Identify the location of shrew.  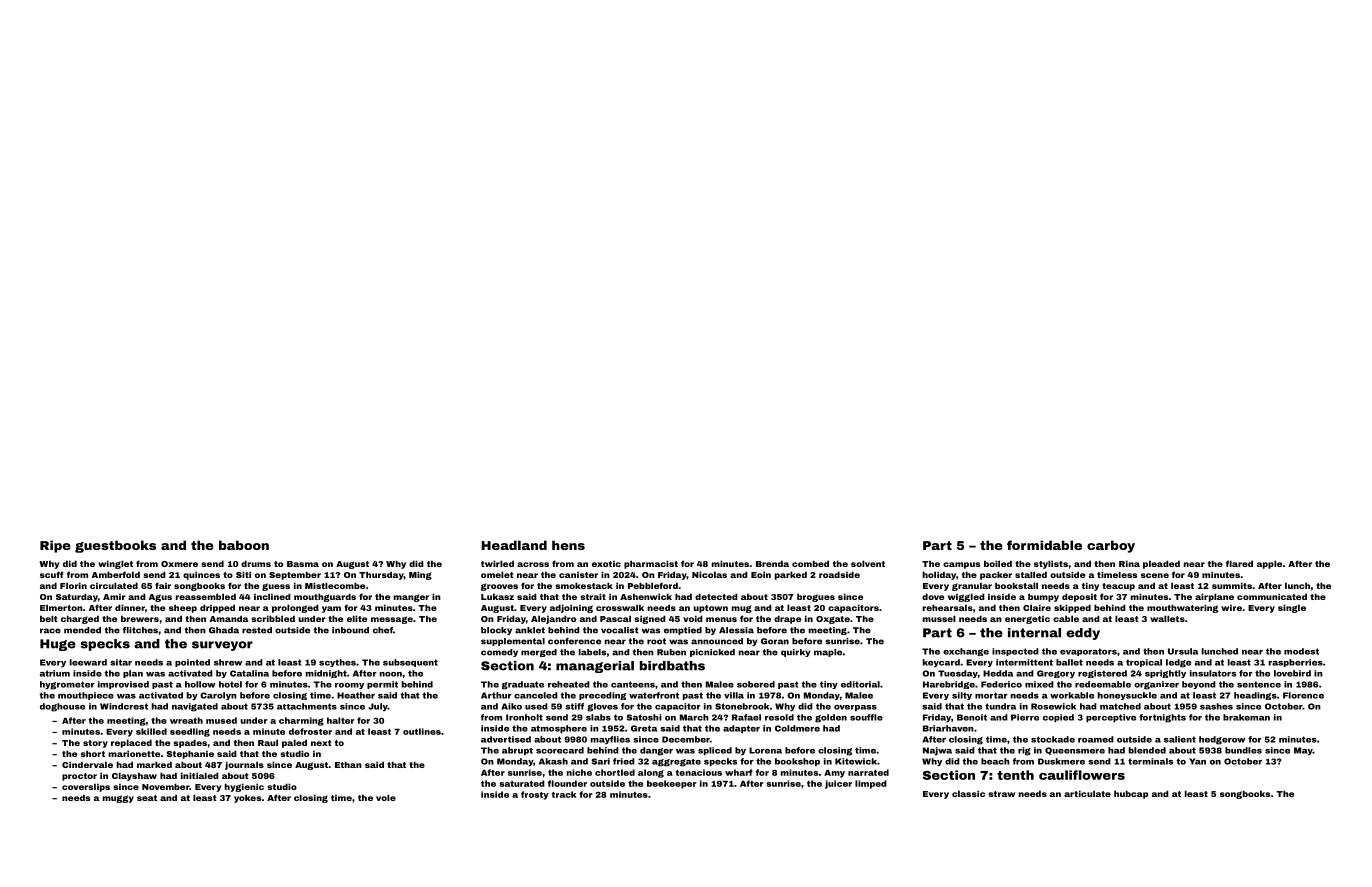
(228, 662).
